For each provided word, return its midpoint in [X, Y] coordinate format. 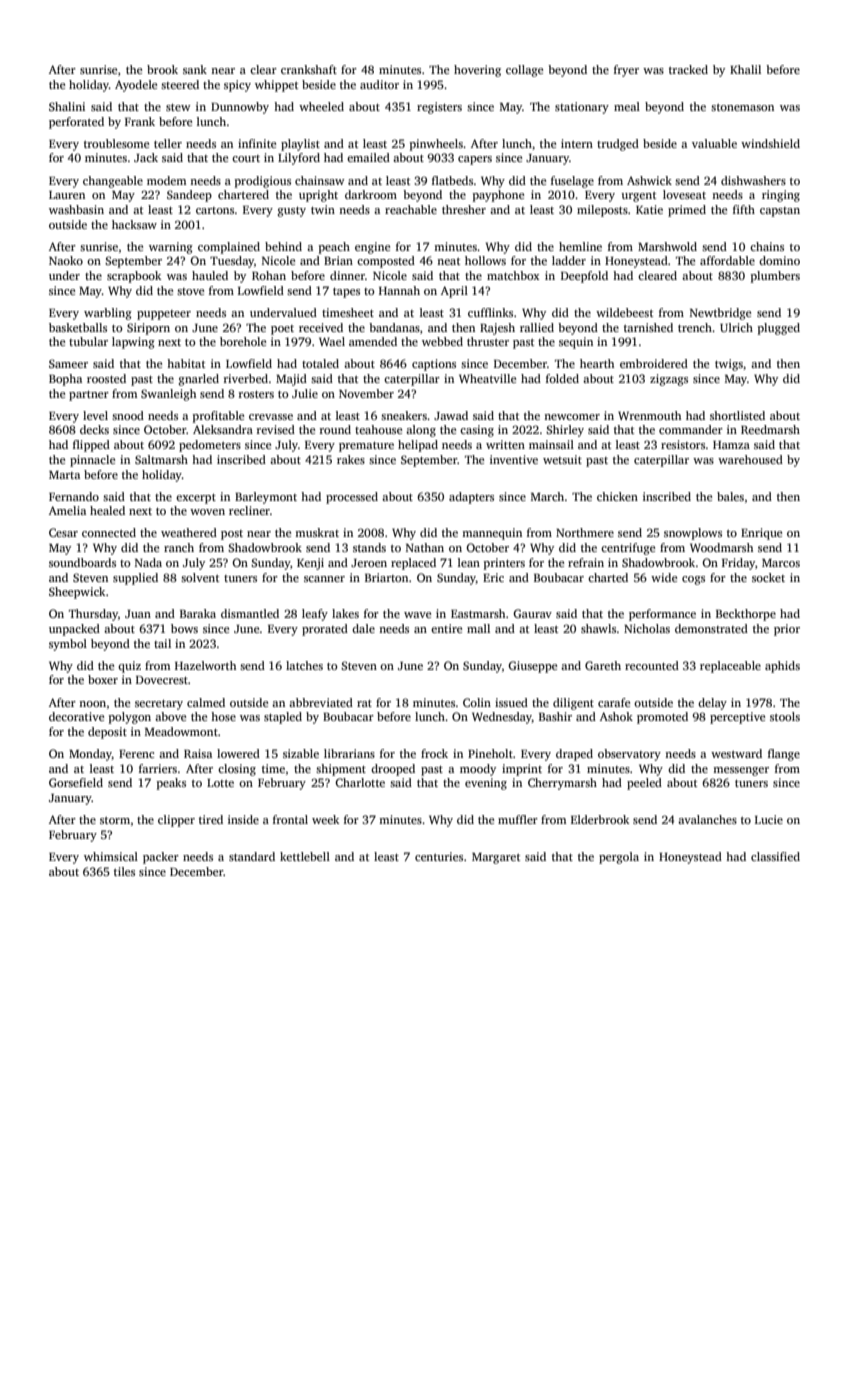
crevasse [271, 417]
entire [446, 628]
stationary [582, 108]
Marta [64, 475]
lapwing [133, 343]
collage [524, 71]
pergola [619, 858]
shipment [341, 770]
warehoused [750, 459]
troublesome [116, 143]
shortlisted [737, 415]
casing [477, 431]
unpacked [74, 630]
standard [252, 856]
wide [664, 577]
